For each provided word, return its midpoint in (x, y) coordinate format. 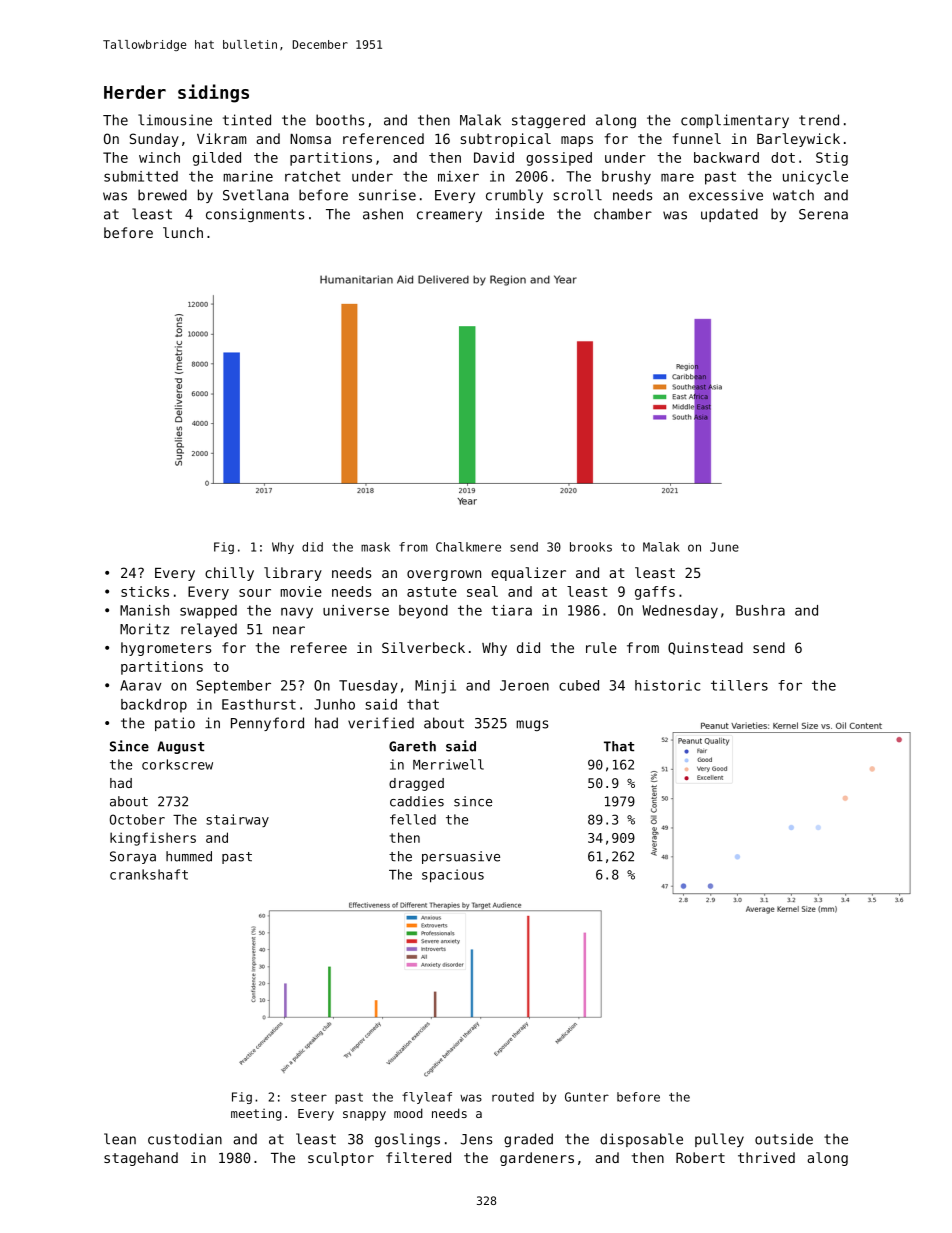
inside (519, 214)
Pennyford (267, 724)
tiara (511, 610)
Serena (823, 214)
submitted (141, 176)
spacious (453, 876)
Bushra (760, 610)
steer (309, 1097)
